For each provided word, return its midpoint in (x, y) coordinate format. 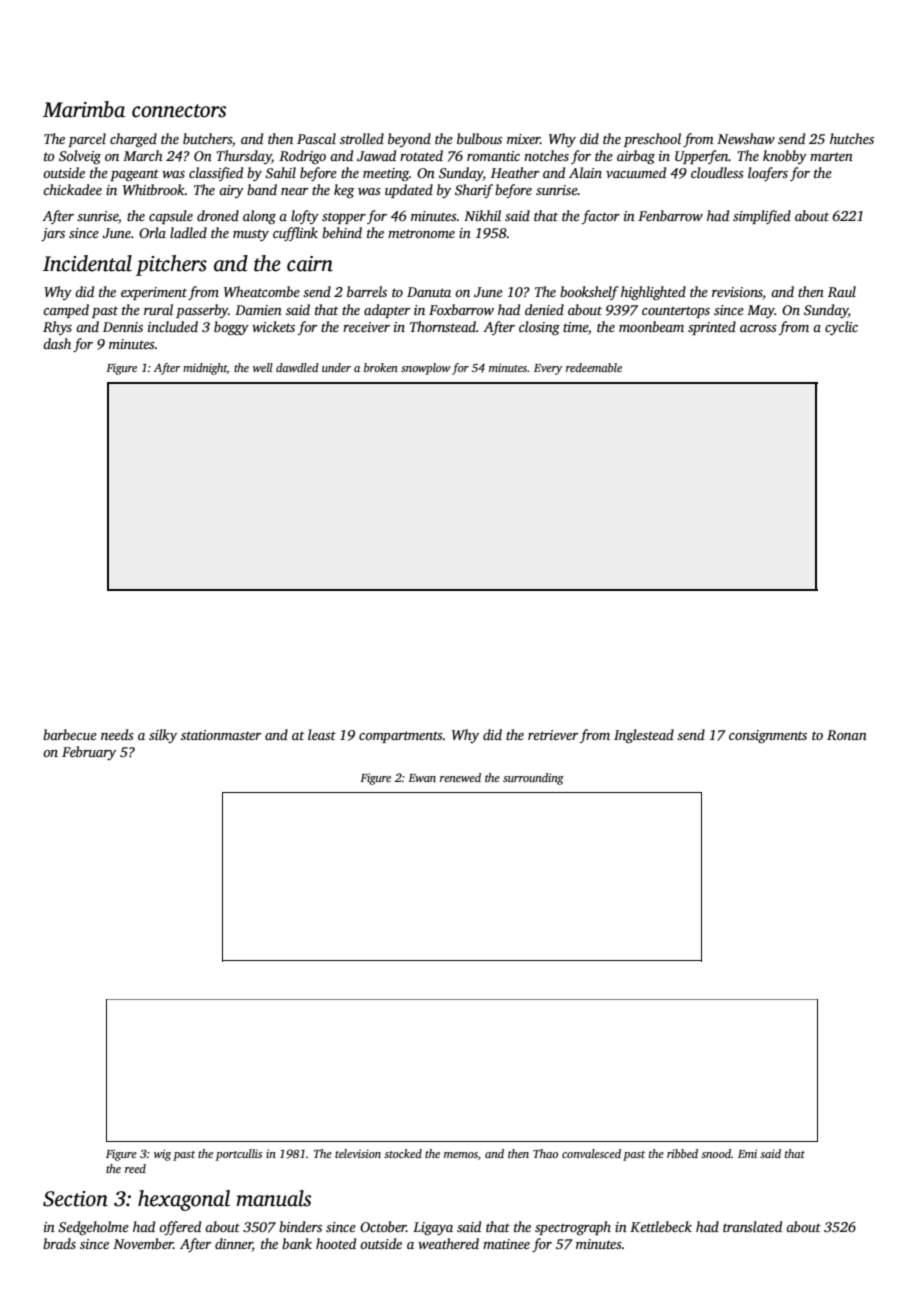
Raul (842, 291)
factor (601, 217)
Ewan (422, 778)
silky (163, 736)
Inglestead (644, 736)
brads (59, 1243)
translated (752, 1226)
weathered (448, 1243)
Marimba (84, 109)
